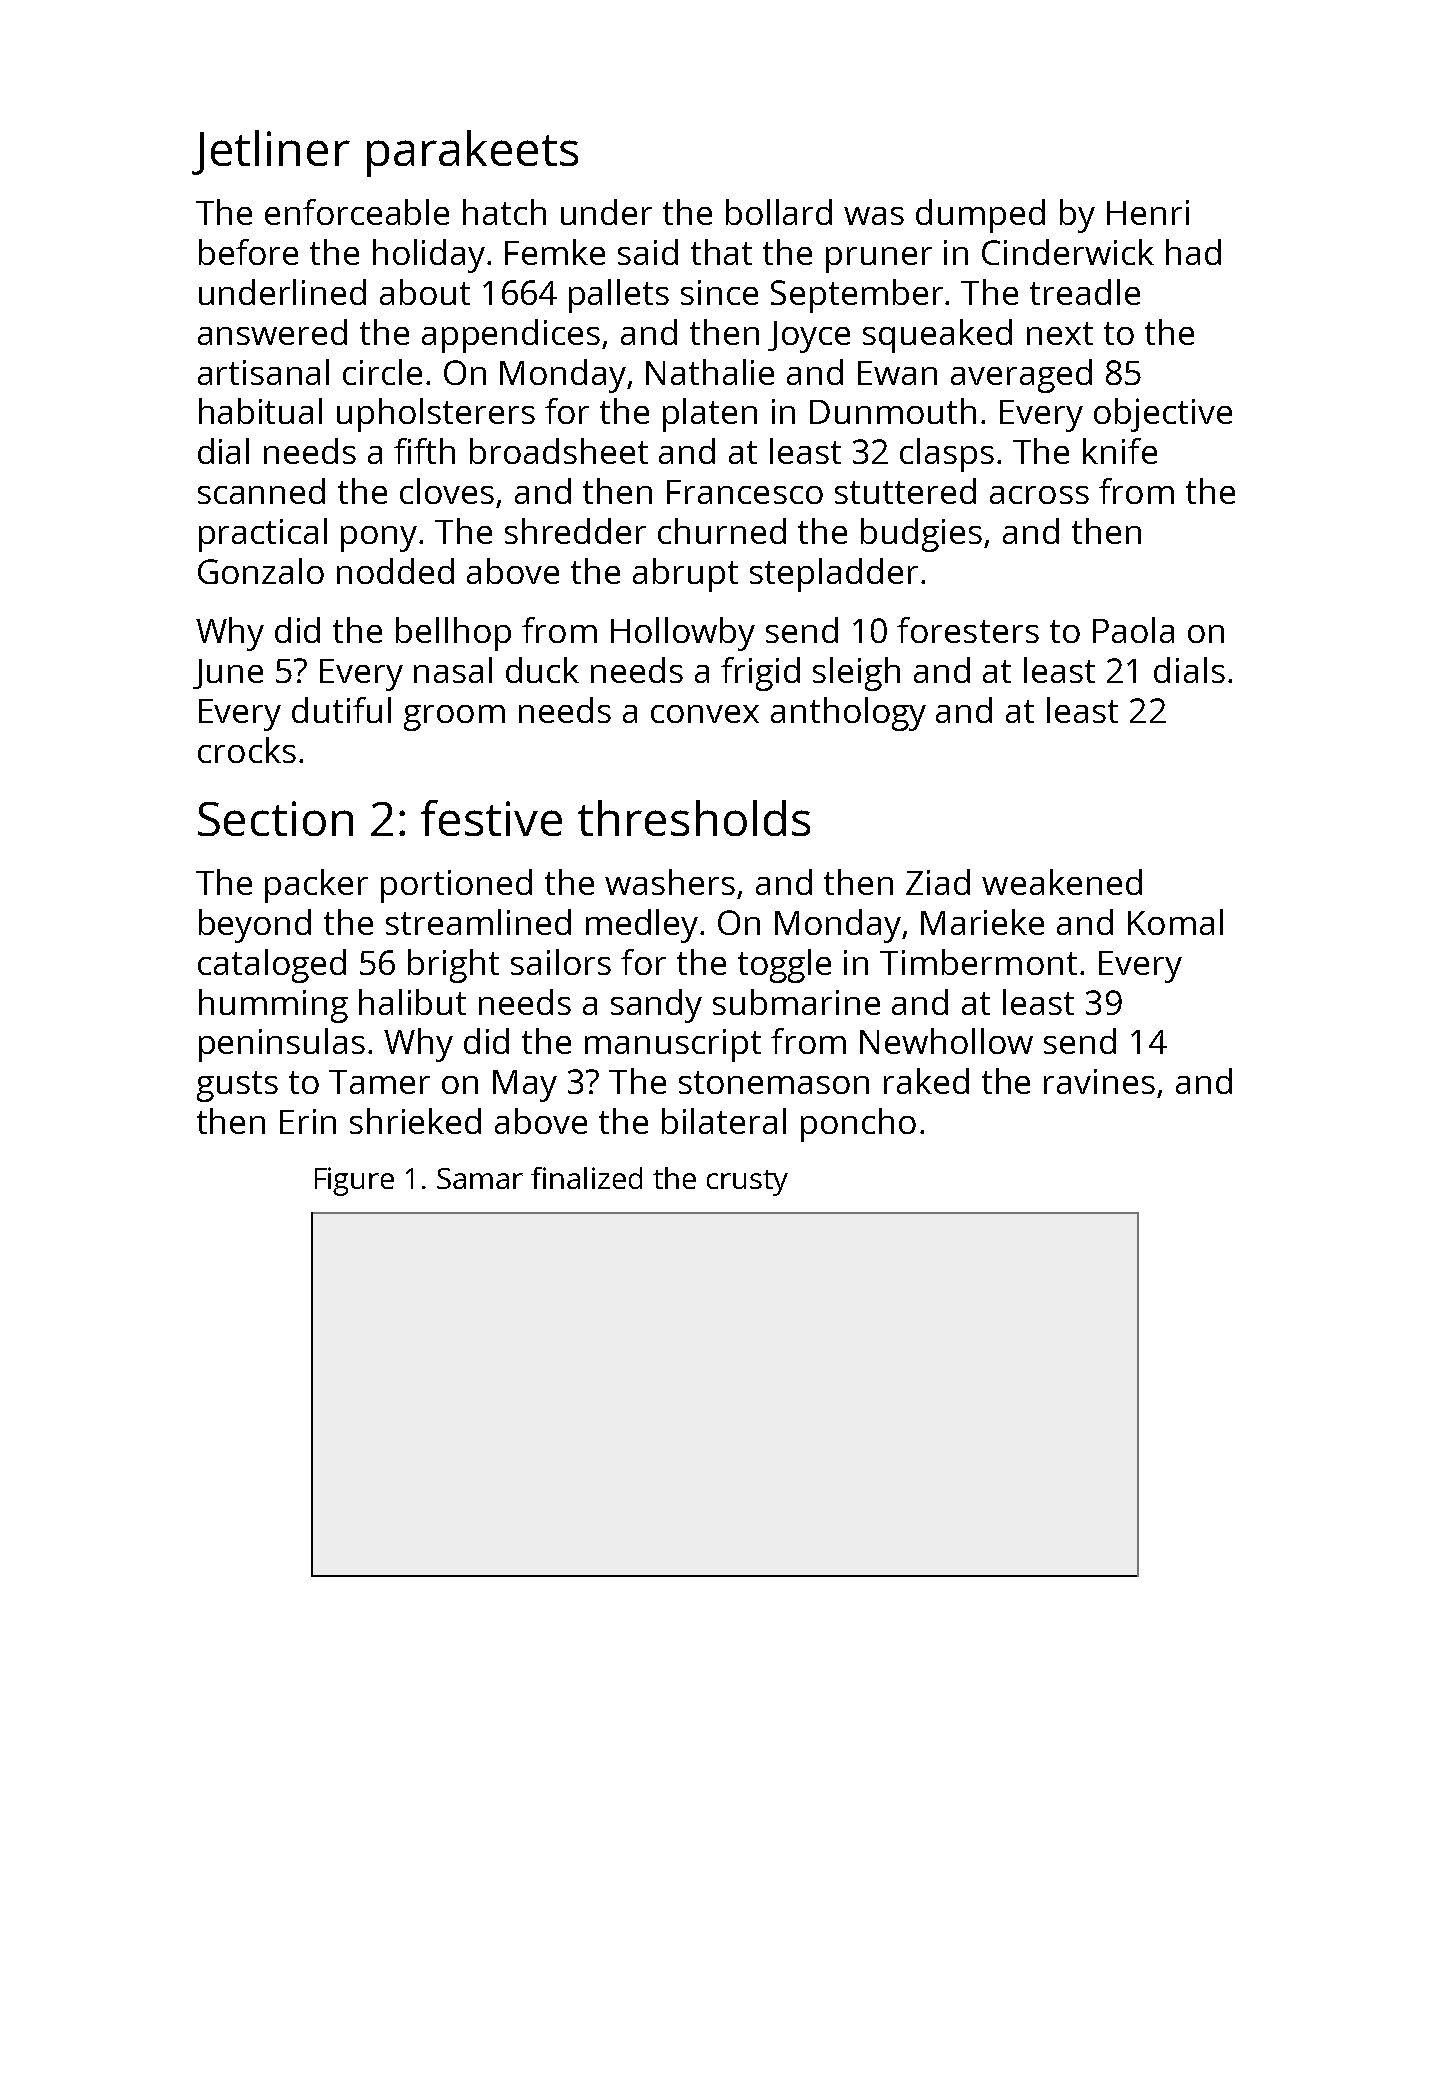 The width and height of the page is (1450, 2100). Describe the element at coordinates (848, 714) in the page. I see `anthology` at that location.
